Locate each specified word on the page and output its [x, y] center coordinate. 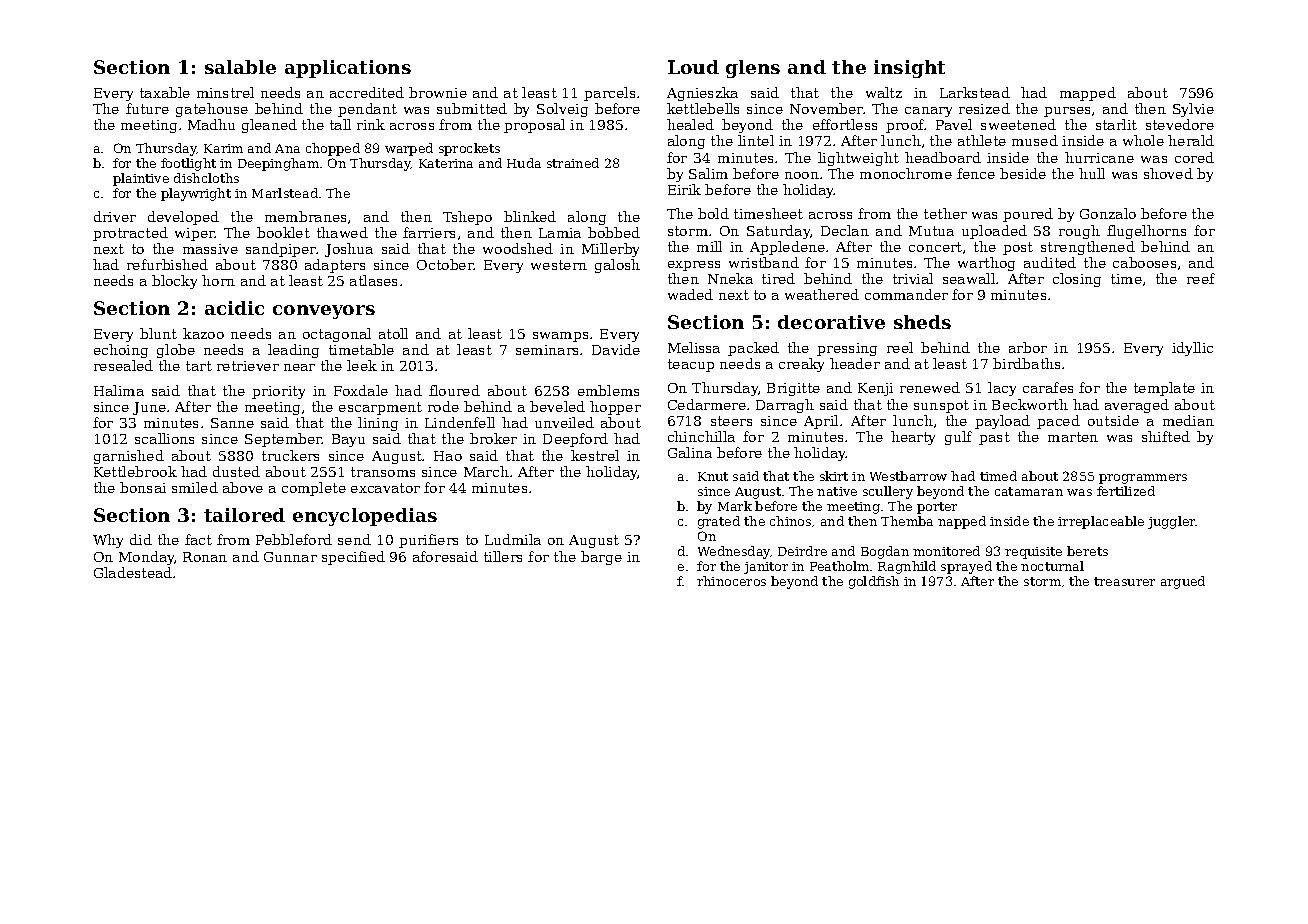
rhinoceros [731, 581]
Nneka [730, 278]
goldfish [874, 582]
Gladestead [133, 572]
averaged [1137, 406]
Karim [223, 148]
